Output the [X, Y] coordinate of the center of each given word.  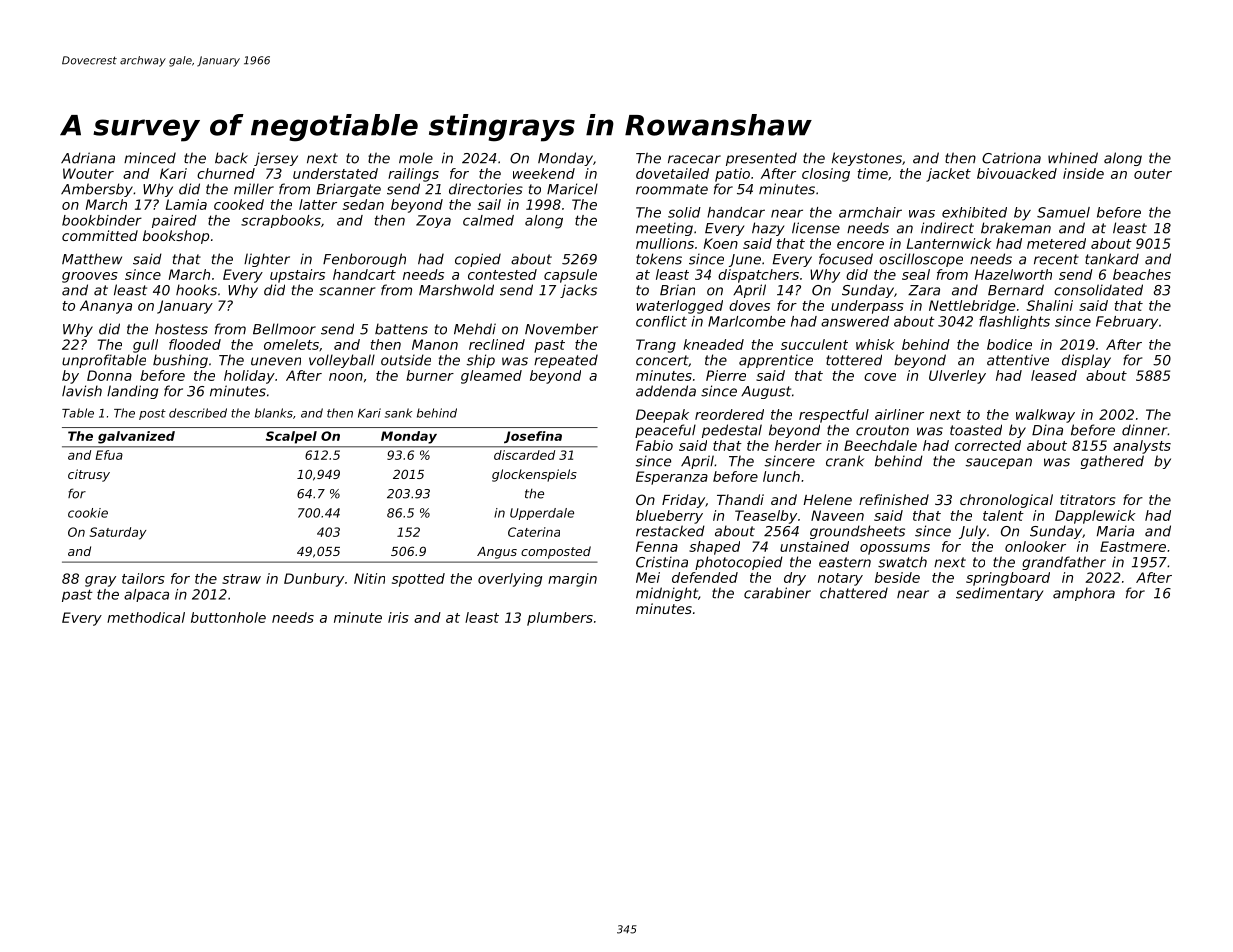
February [1127, 322]
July [972, 532]
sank [398, 413]
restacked [670, 531]
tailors [143, 578]
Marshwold [456, 290]
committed [100, 235]
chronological [1006, 501]
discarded [524, 455]
